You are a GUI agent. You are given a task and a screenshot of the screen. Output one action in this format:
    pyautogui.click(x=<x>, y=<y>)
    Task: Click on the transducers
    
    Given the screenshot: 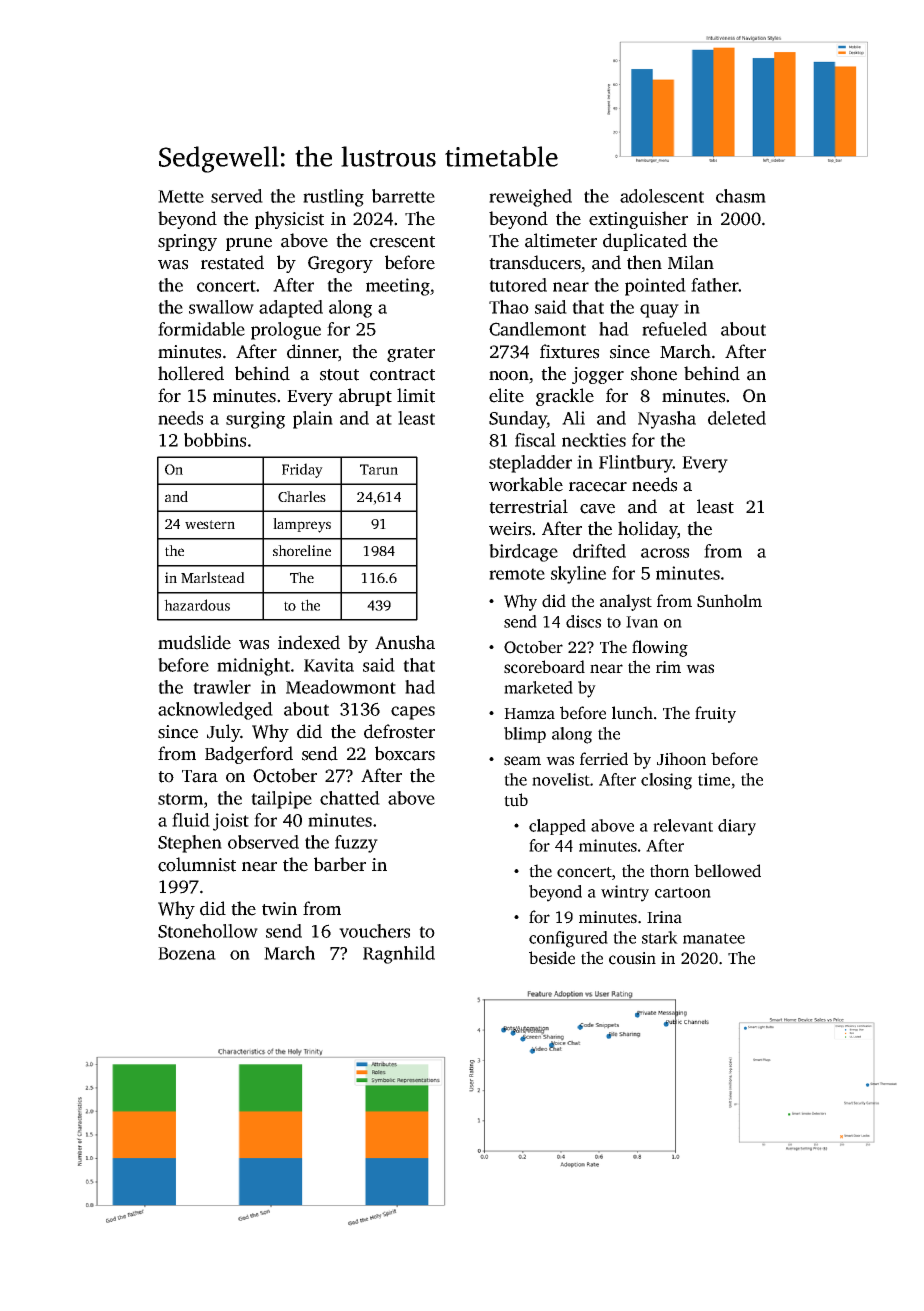 What is the action you would take?
    pyautogui.click(x=535, y=262)
